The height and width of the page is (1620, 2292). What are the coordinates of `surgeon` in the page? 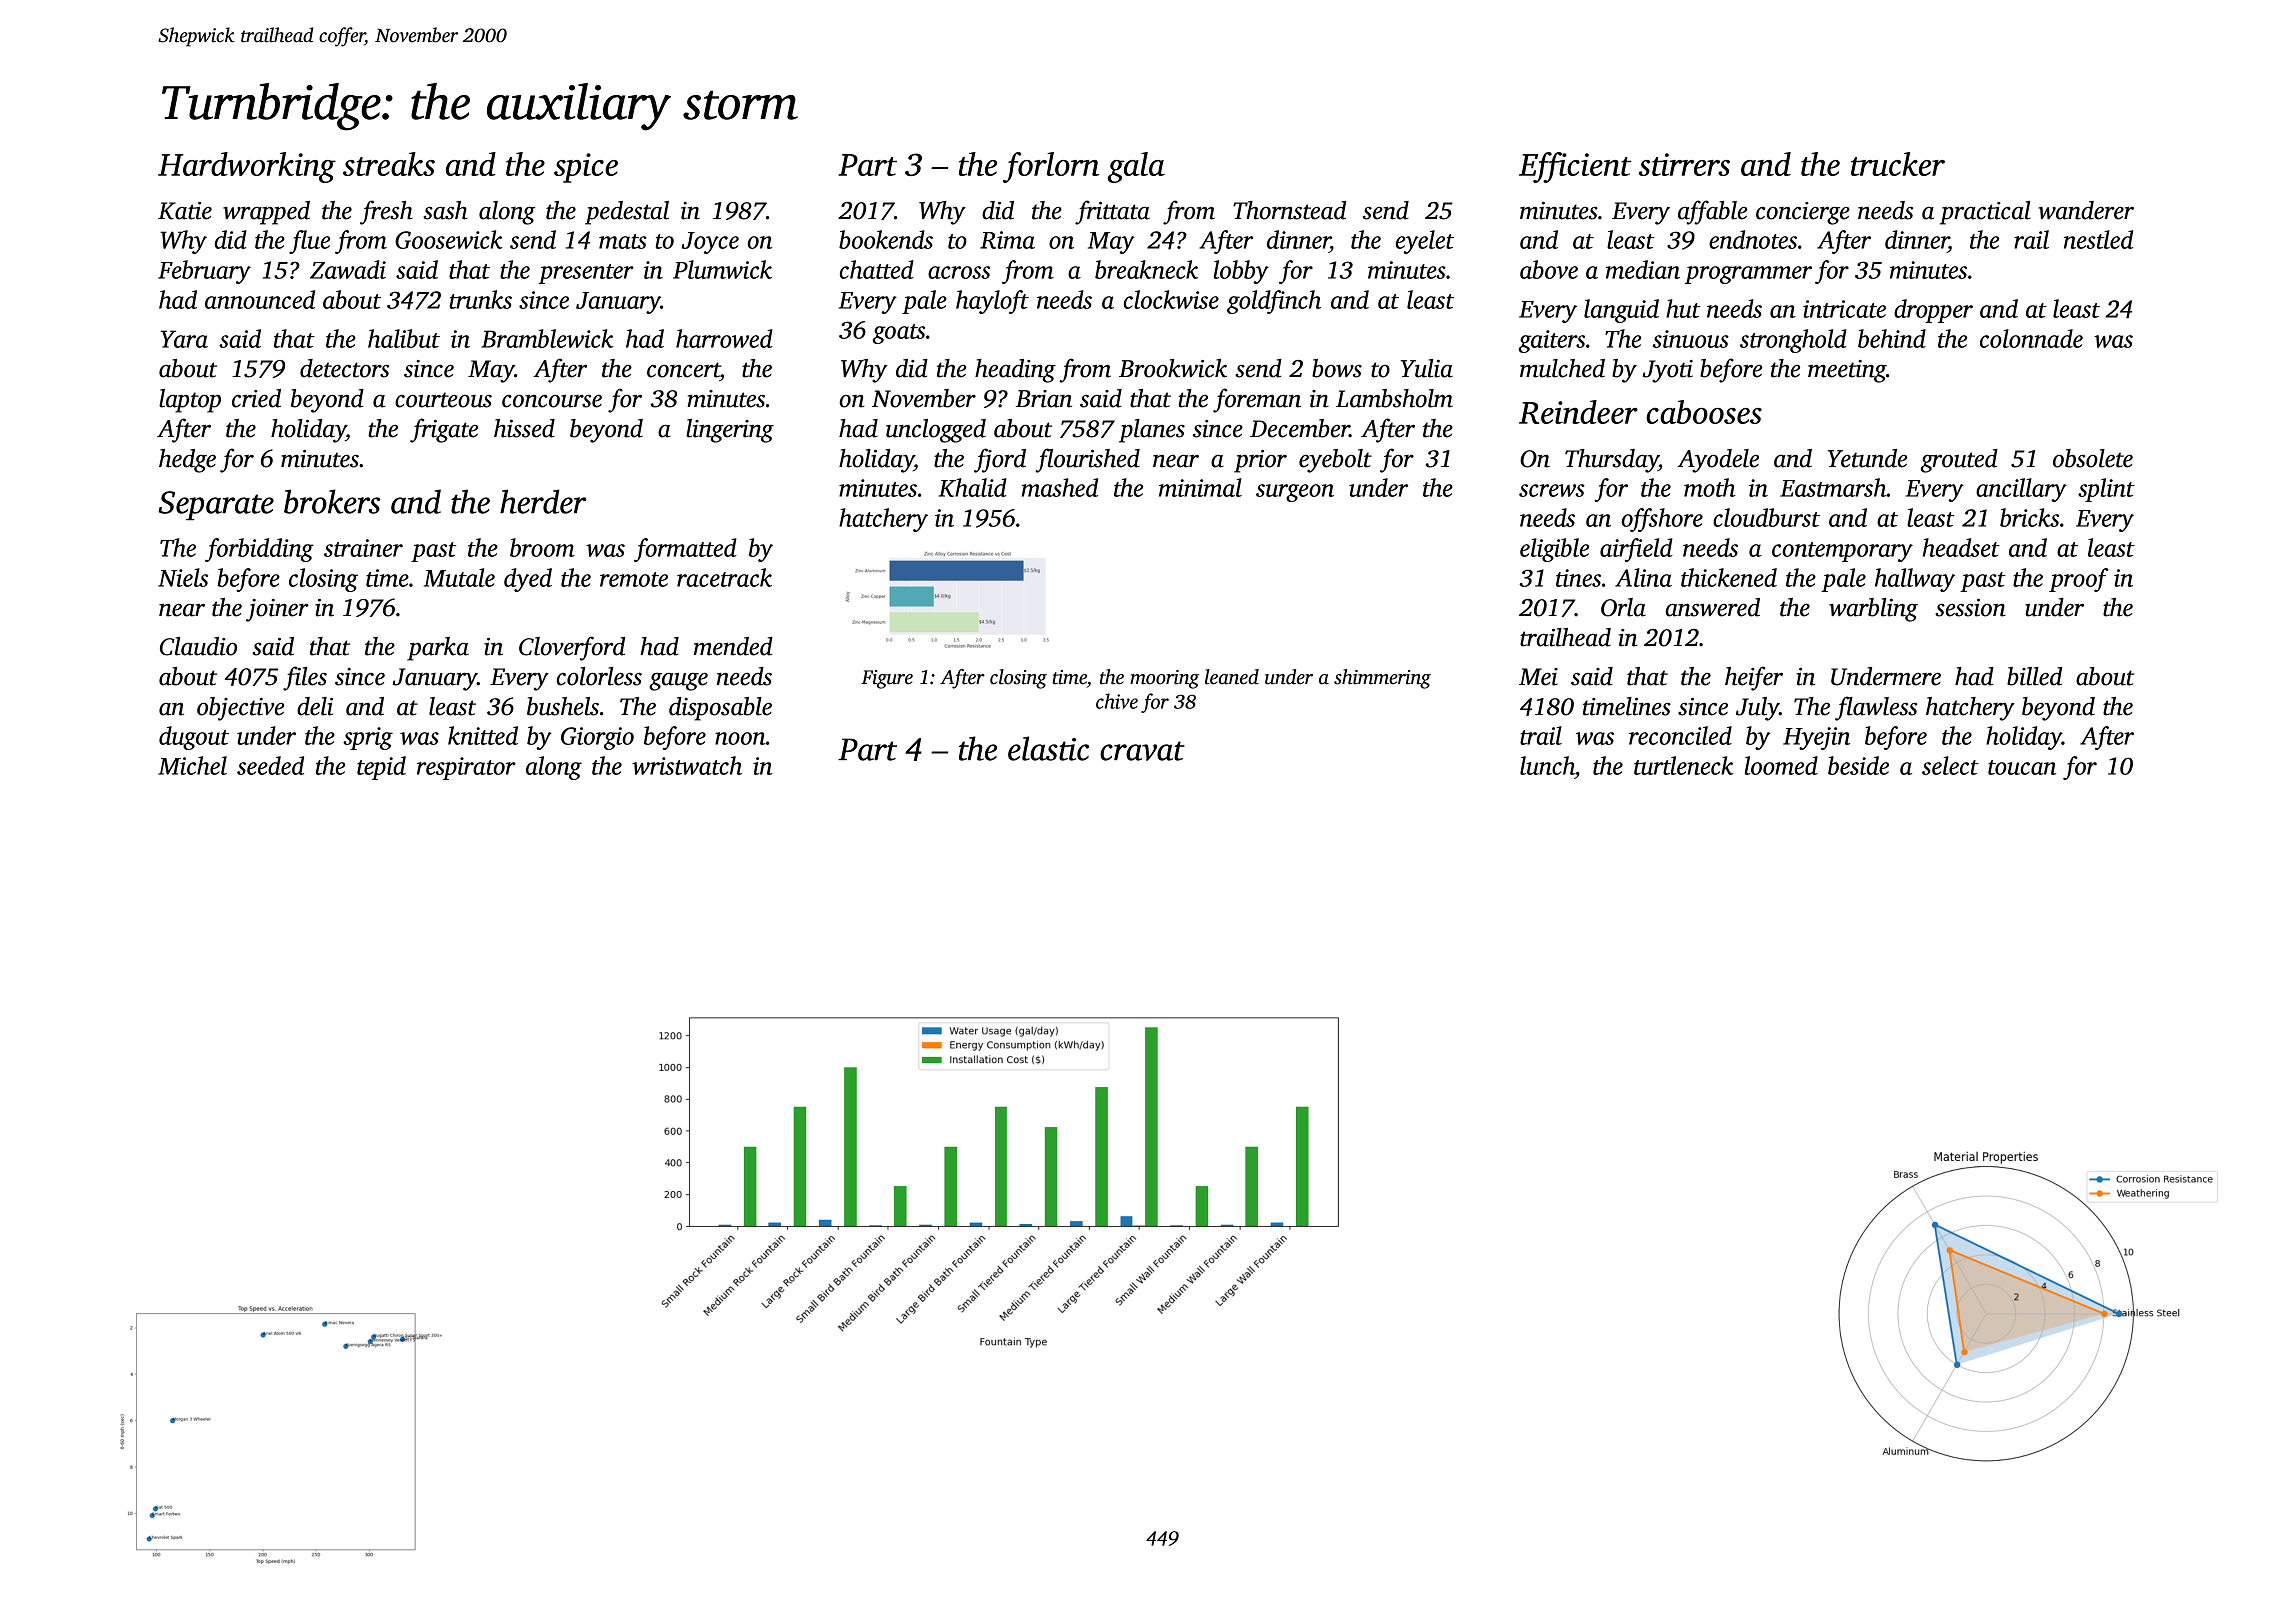 It's located at (1295, 493).
